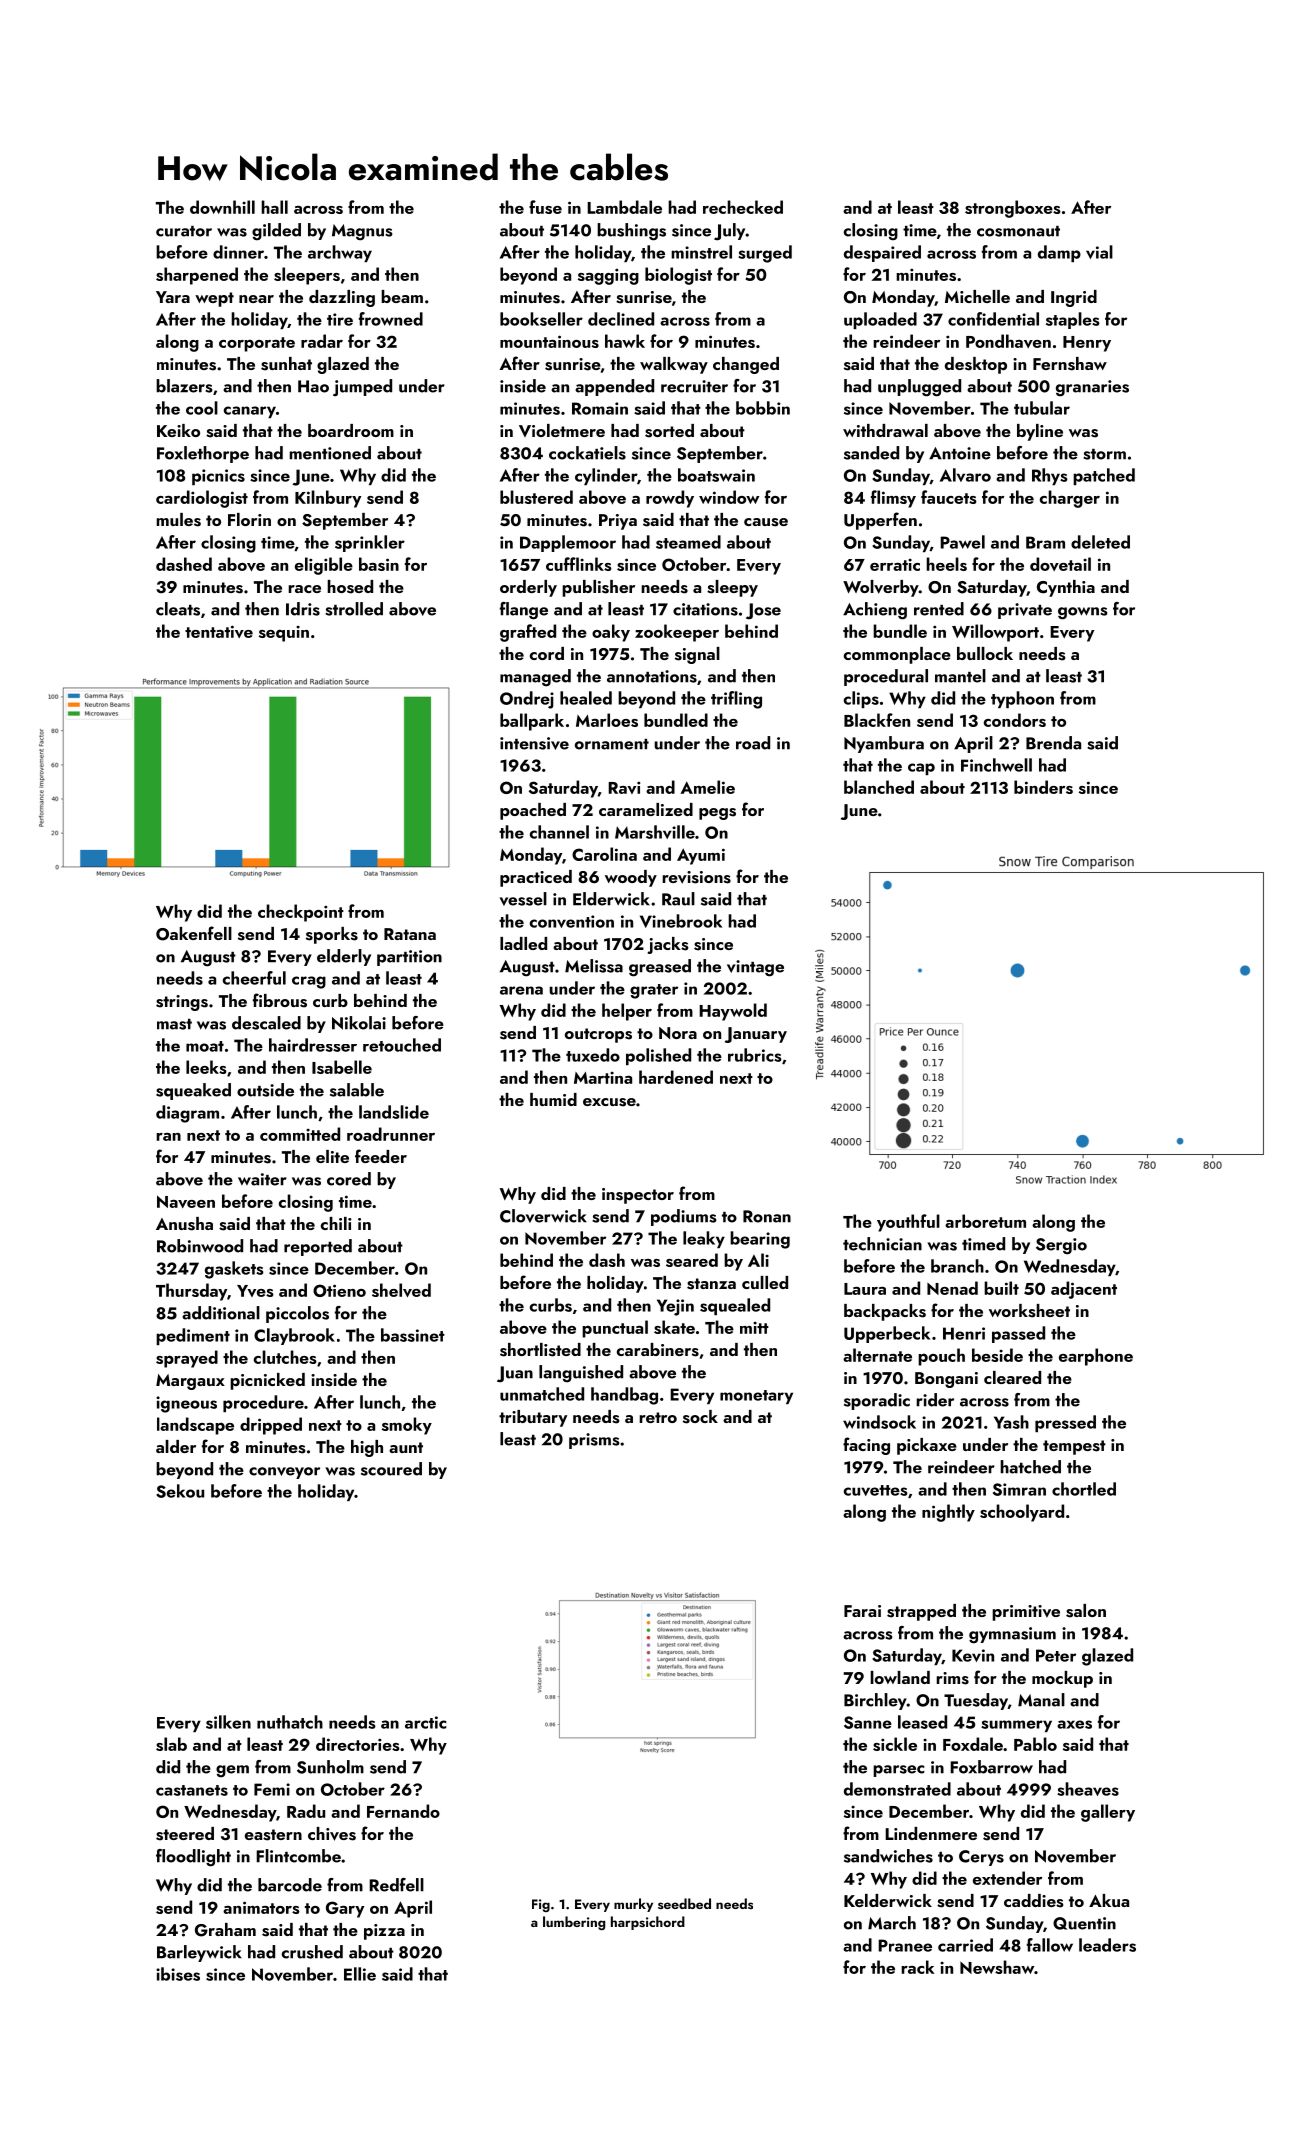 The height and width of the document is (2129, 1293). Describe the element at coordinates (918, 1967) in the document. I see `rack` at that location.
